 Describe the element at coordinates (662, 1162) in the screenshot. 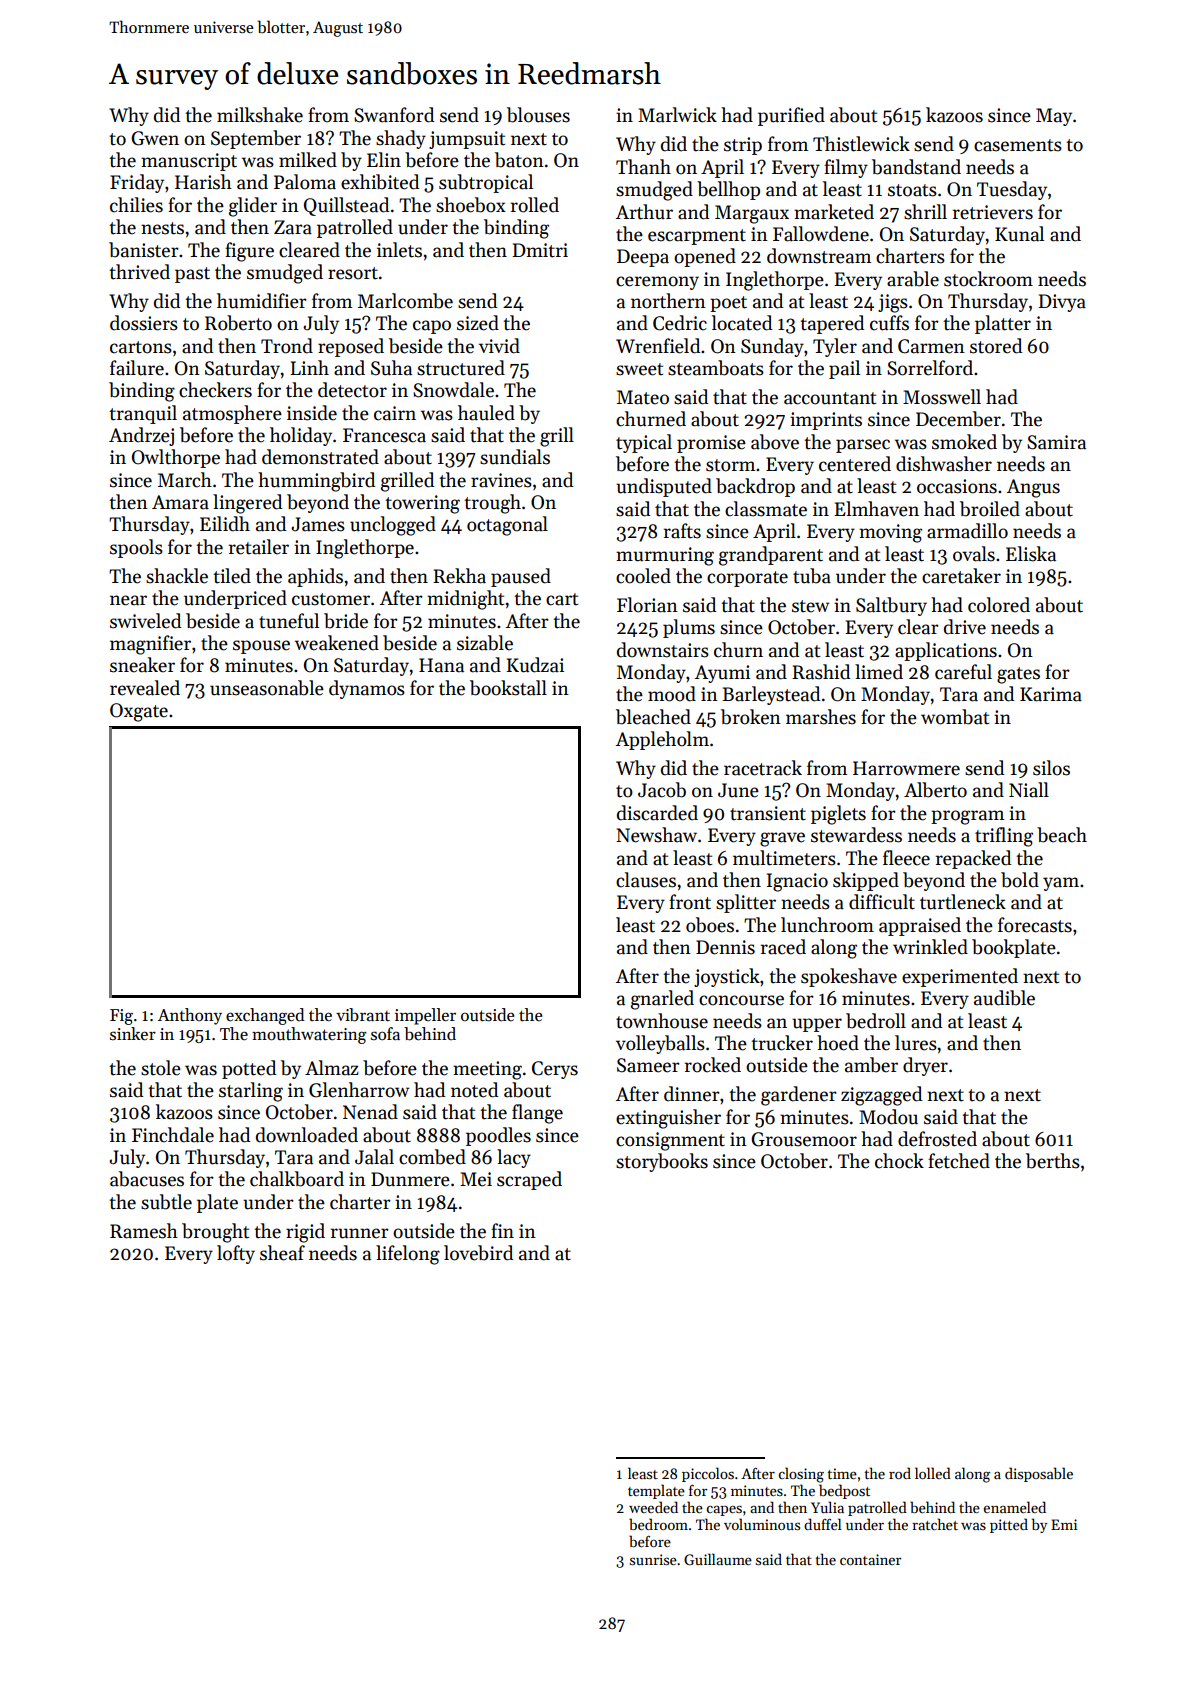

I see `storybooks` at that location.
